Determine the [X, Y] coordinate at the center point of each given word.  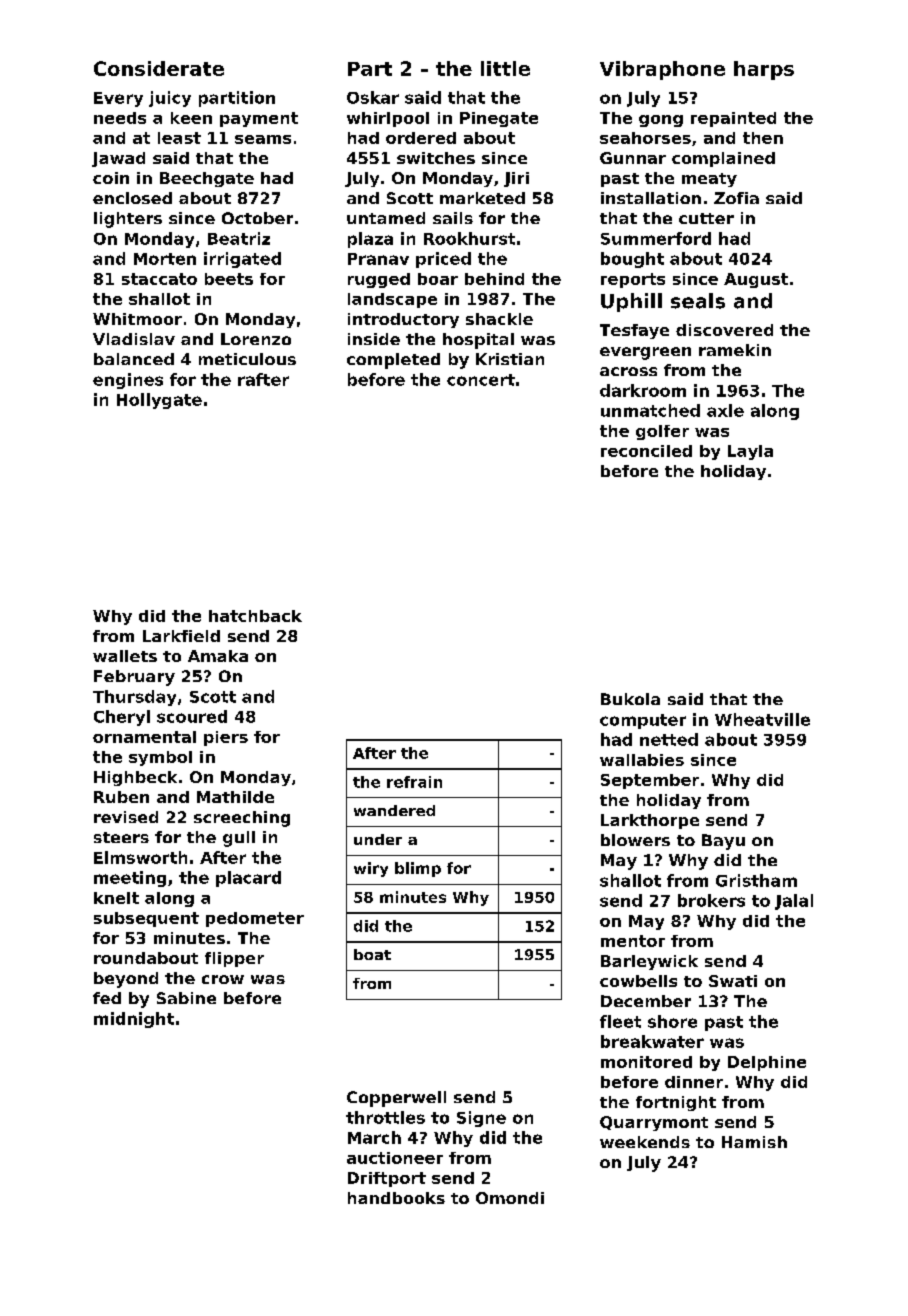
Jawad [118, 159]
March [374, 1137]
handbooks [396, 1198]
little [505, 68]
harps [764, 70]
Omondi [510, 1198]
